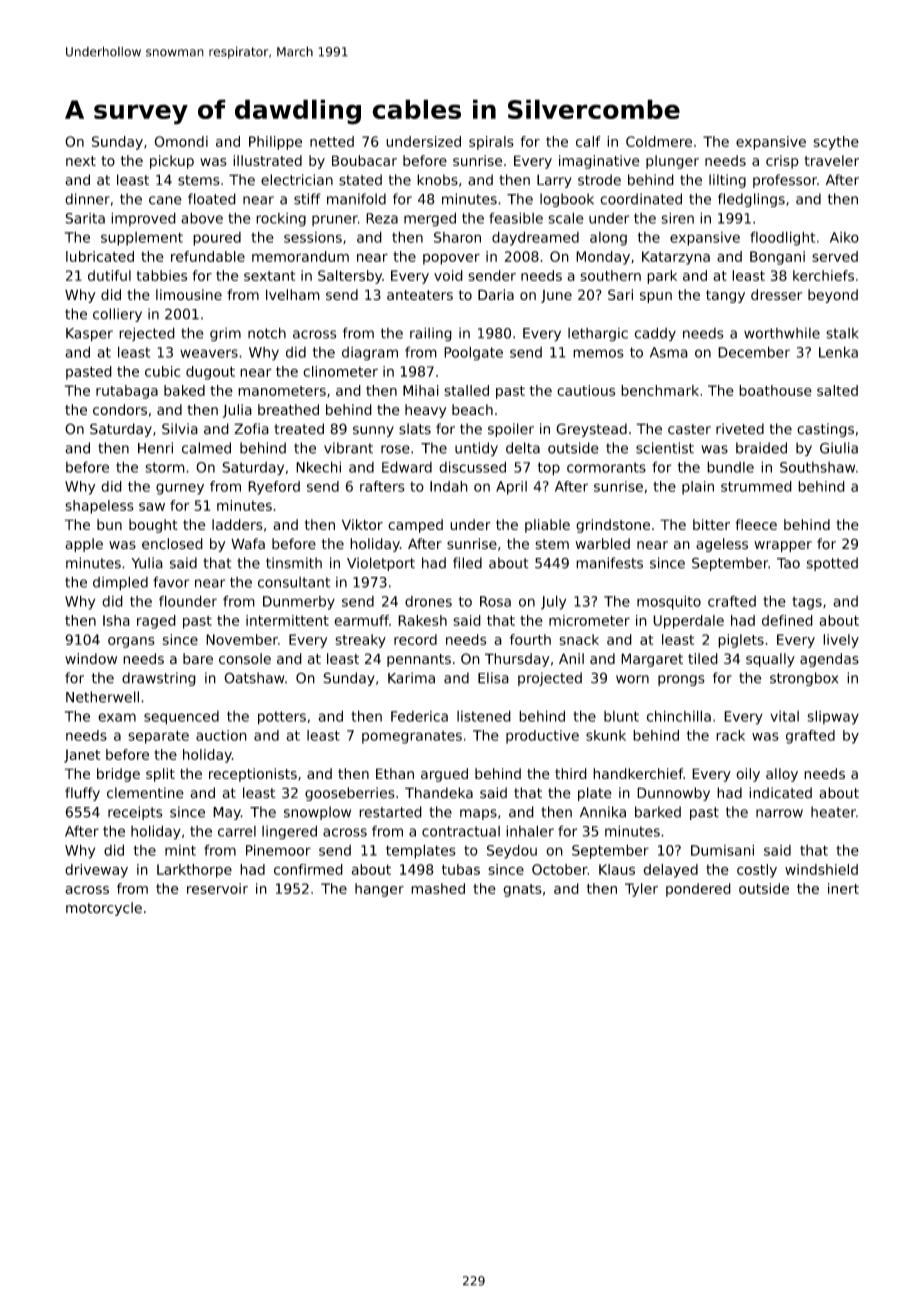 This page has height=1308, width=924. Describe the element at coordinates (837, 390) in the page. I see `salted` at that location.
